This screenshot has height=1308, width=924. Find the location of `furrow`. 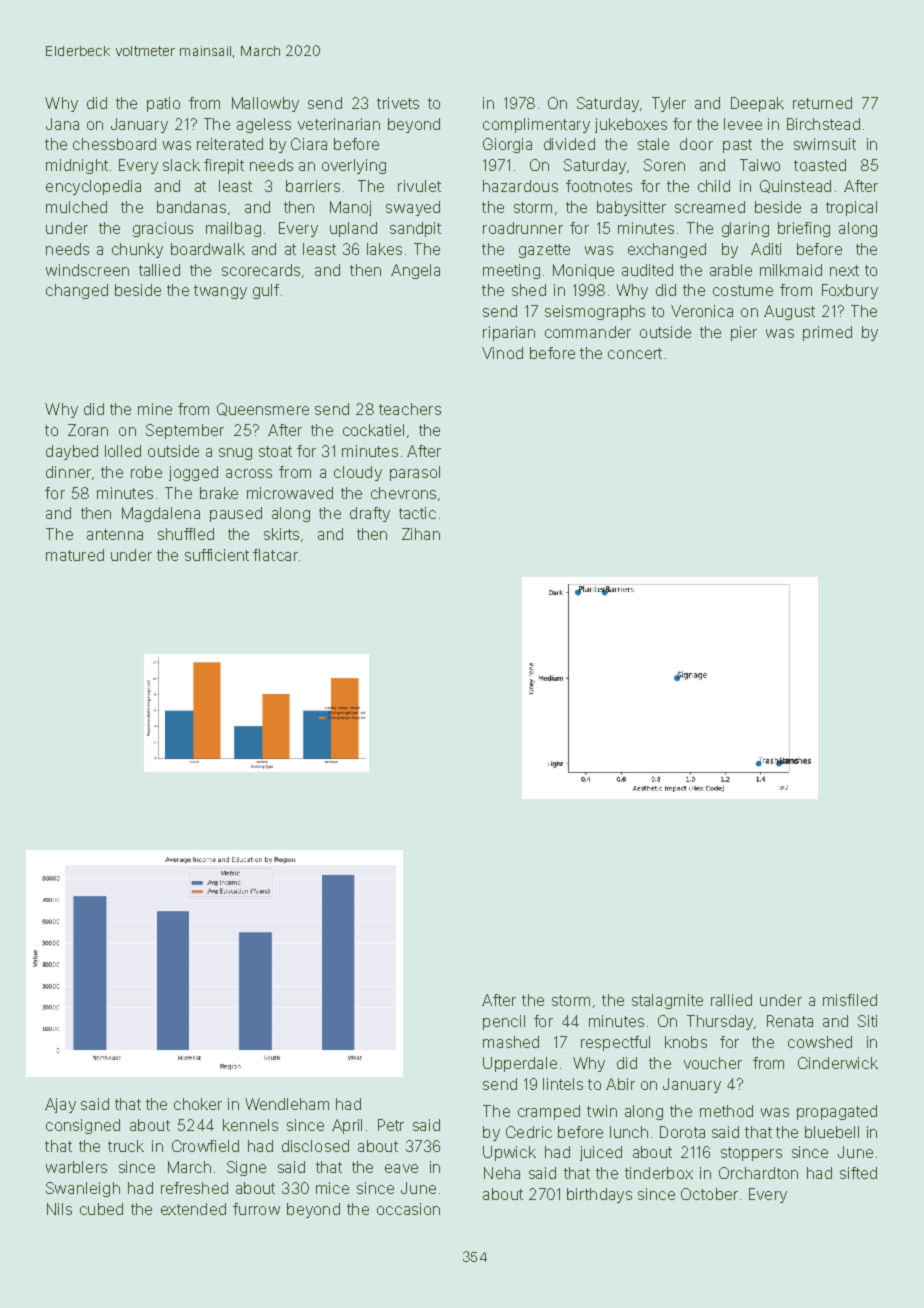

furrow is located at coordinates (256, 1209).
